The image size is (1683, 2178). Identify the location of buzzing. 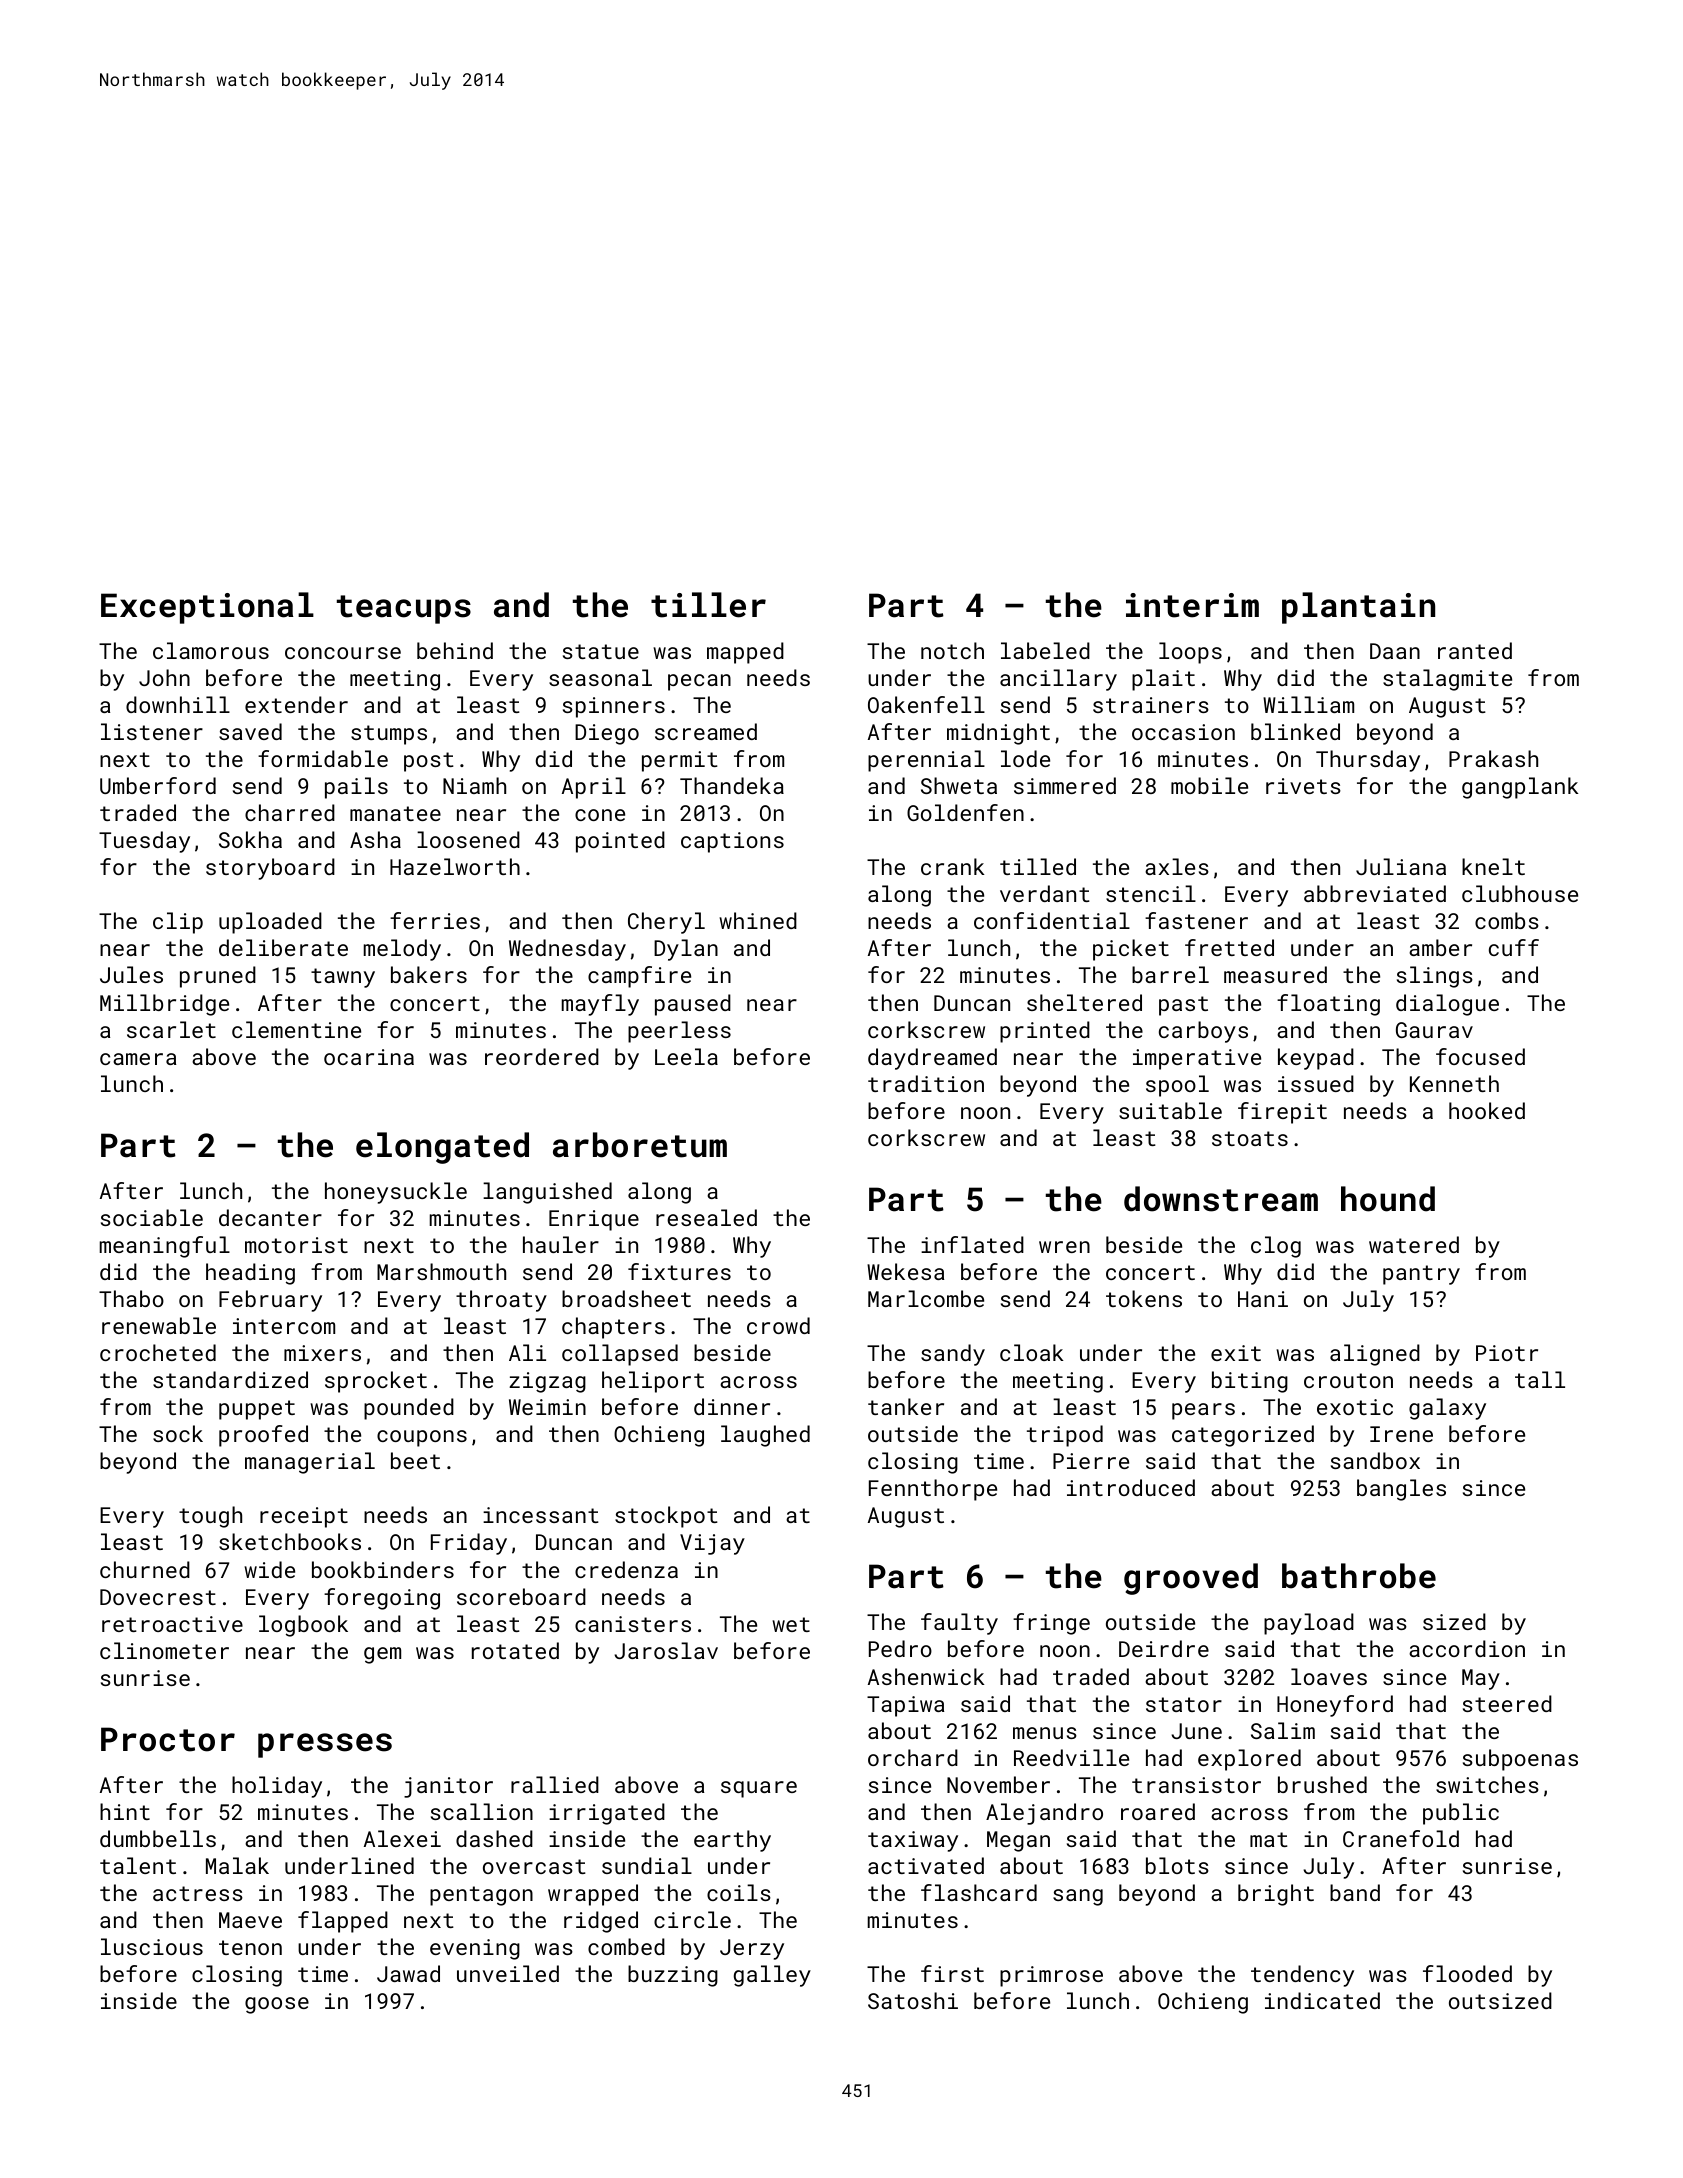
(673, 1976).
